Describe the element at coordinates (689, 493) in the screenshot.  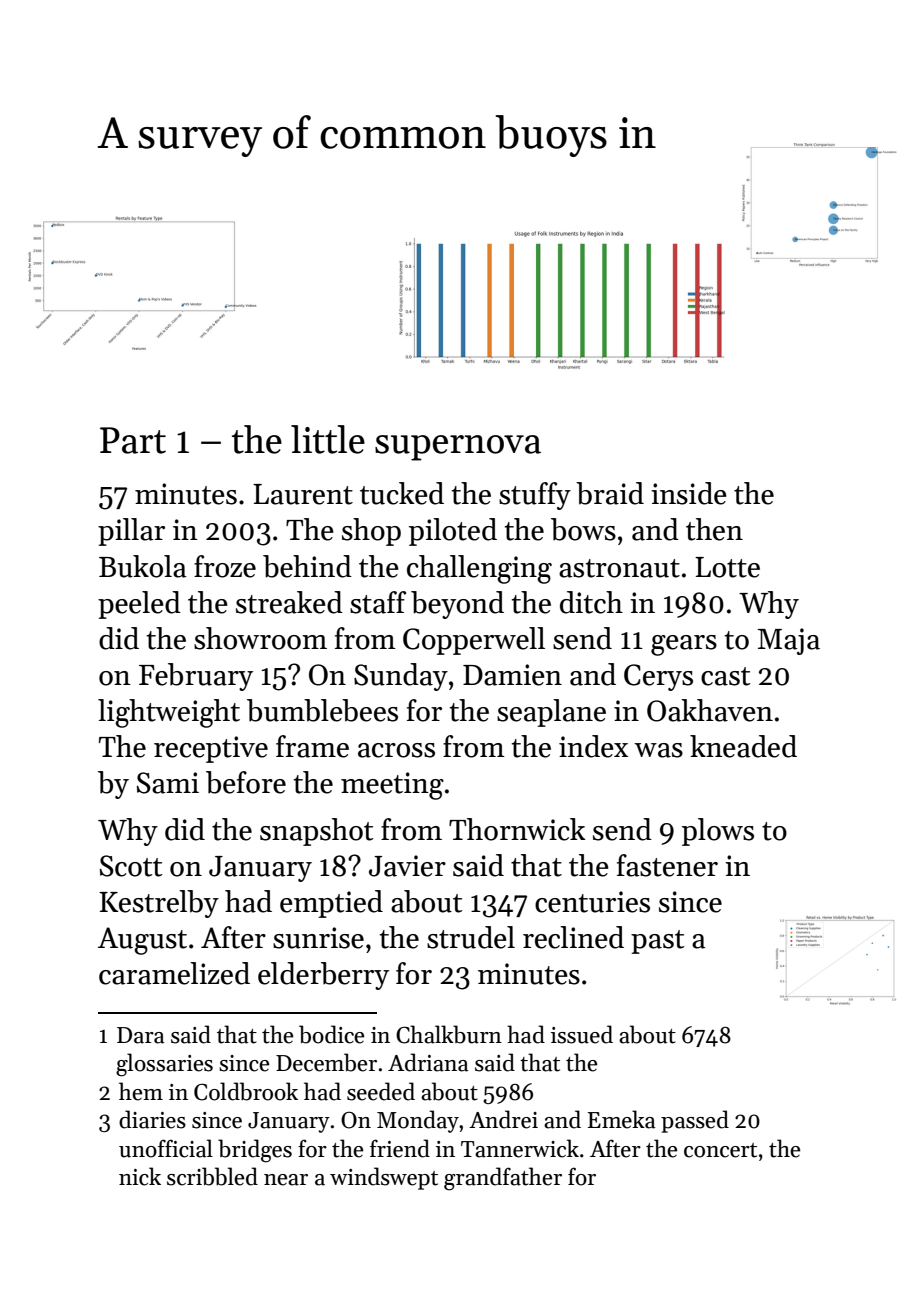
I see `inside` at that location.
